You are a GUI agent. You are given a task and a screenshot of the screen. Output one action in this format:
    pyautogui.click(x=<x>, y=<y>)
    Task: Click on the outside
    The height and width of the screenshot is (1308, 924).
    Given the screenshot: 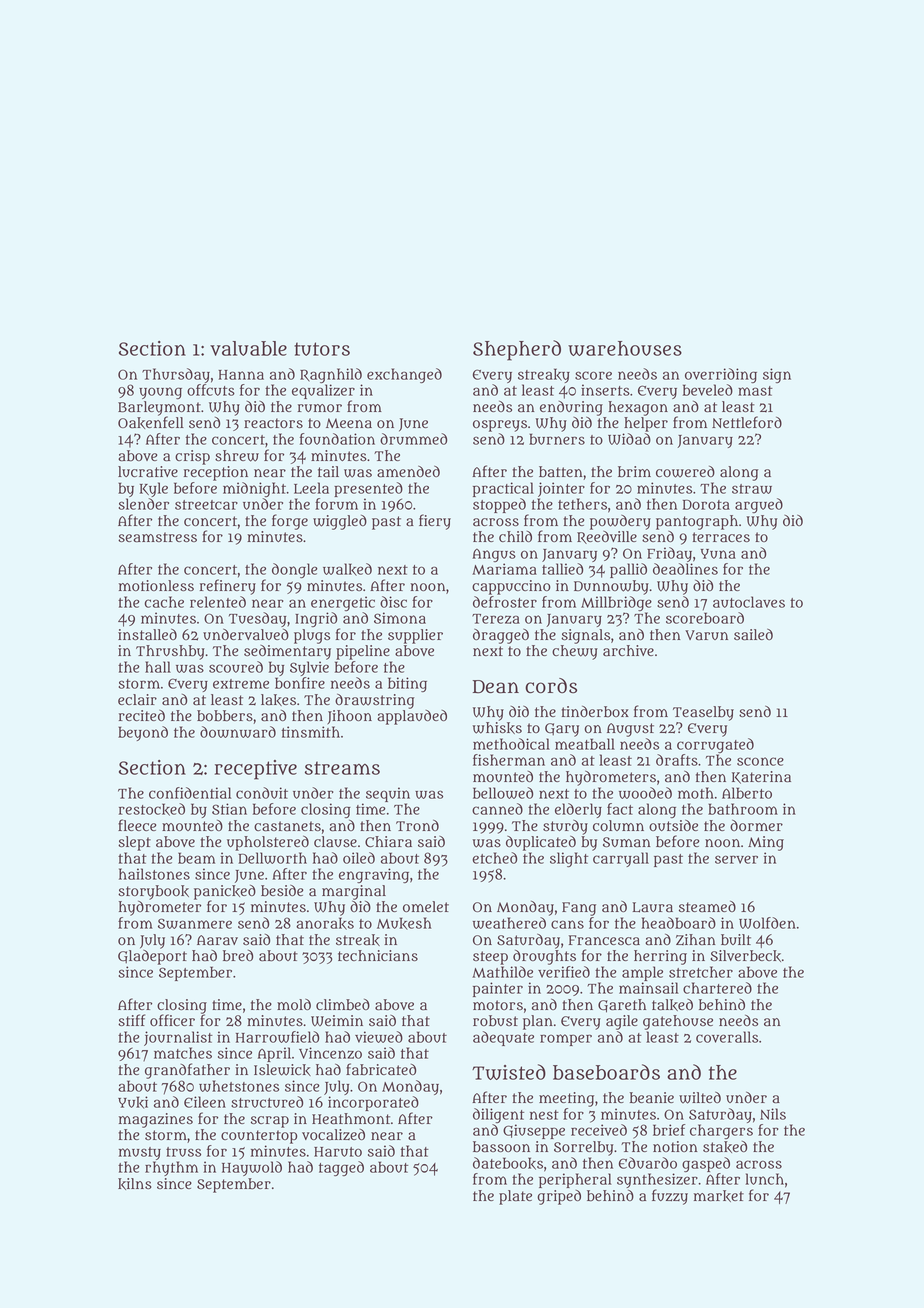 What is the action you would take?
    pyautogui.click(x=673, y=825)
